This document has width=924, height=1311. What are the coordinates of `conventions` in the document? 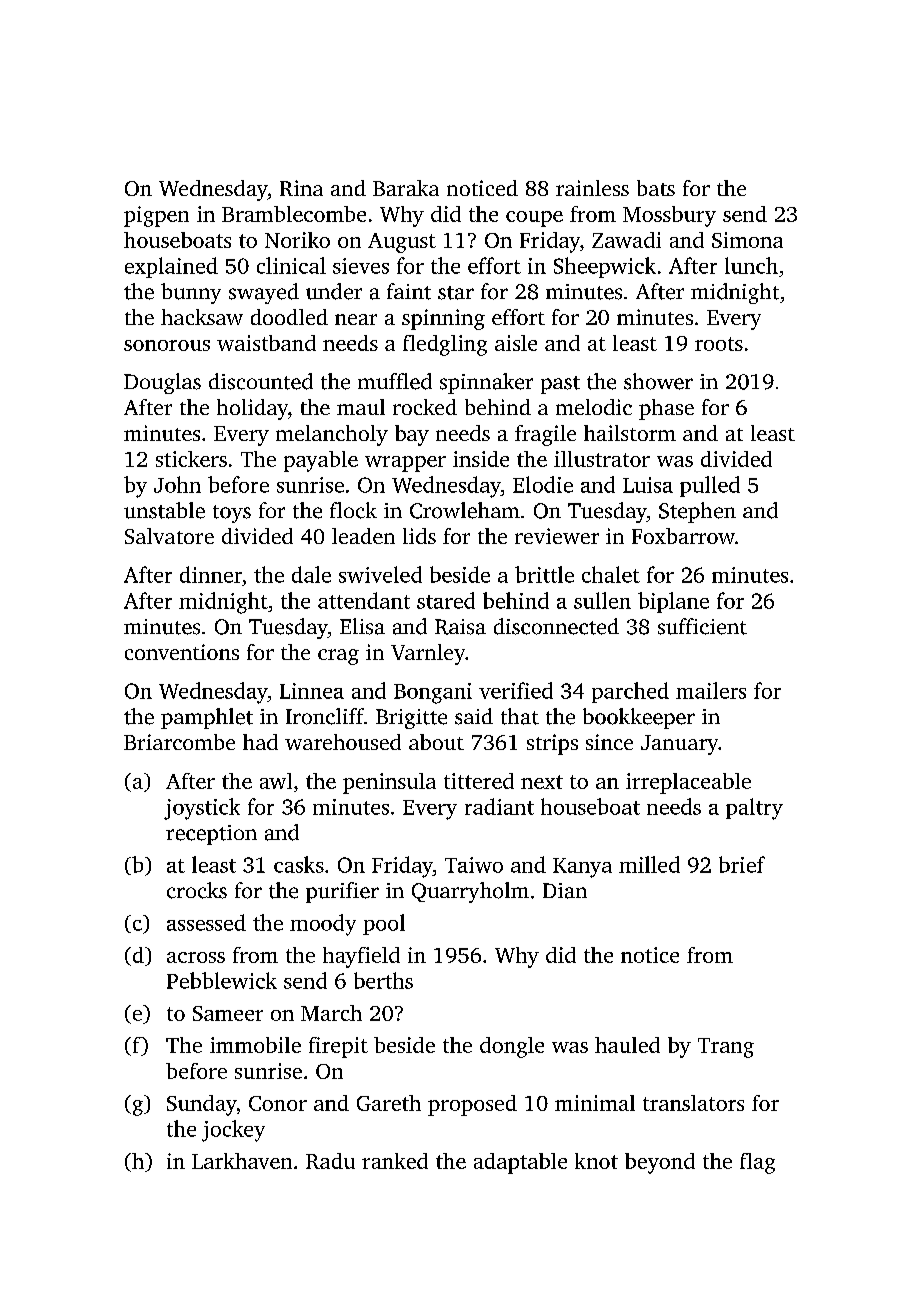 It's located at (182, 652).
